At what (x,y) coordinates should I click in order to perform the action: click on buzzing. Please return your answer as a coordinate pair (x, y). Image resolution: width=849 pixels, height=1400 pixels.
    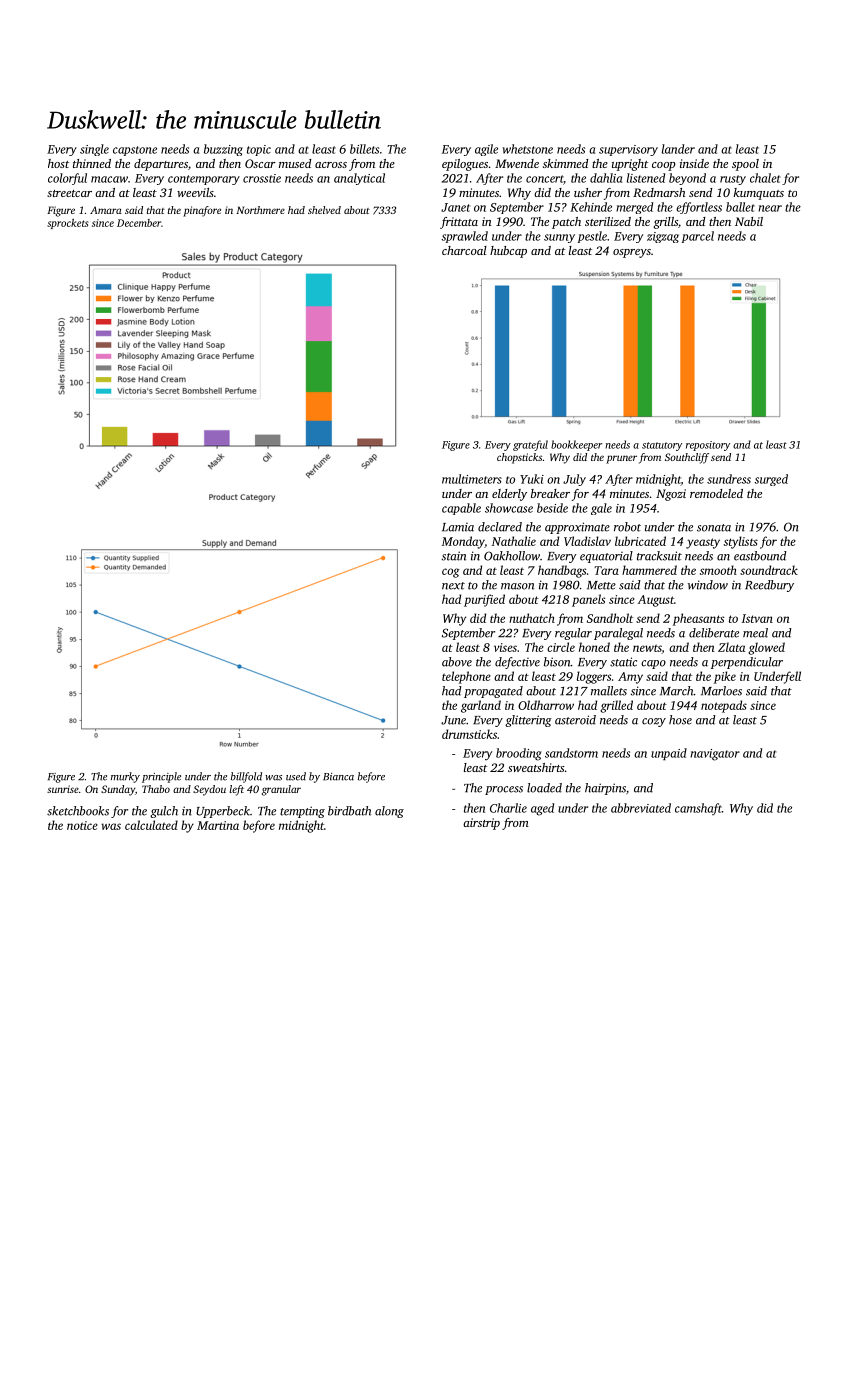
    Looking at the image, I should click on (223, 150).
